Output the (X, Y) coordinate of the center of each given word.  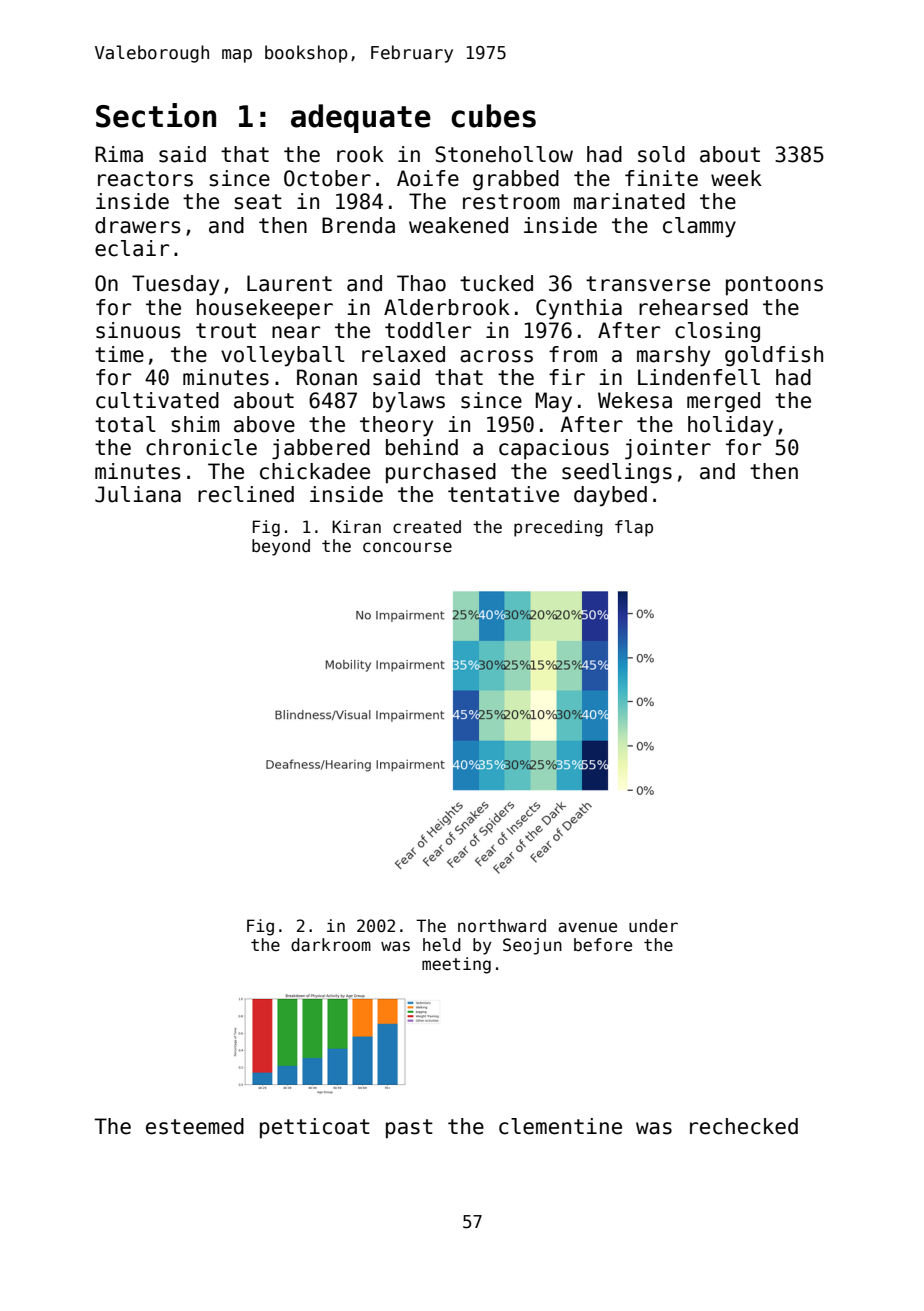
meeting (456, 965)
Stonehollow (504, 154)
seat (258, 202)
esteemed (195, 1126)
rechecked (744, 1126)
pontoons (774, 286)
